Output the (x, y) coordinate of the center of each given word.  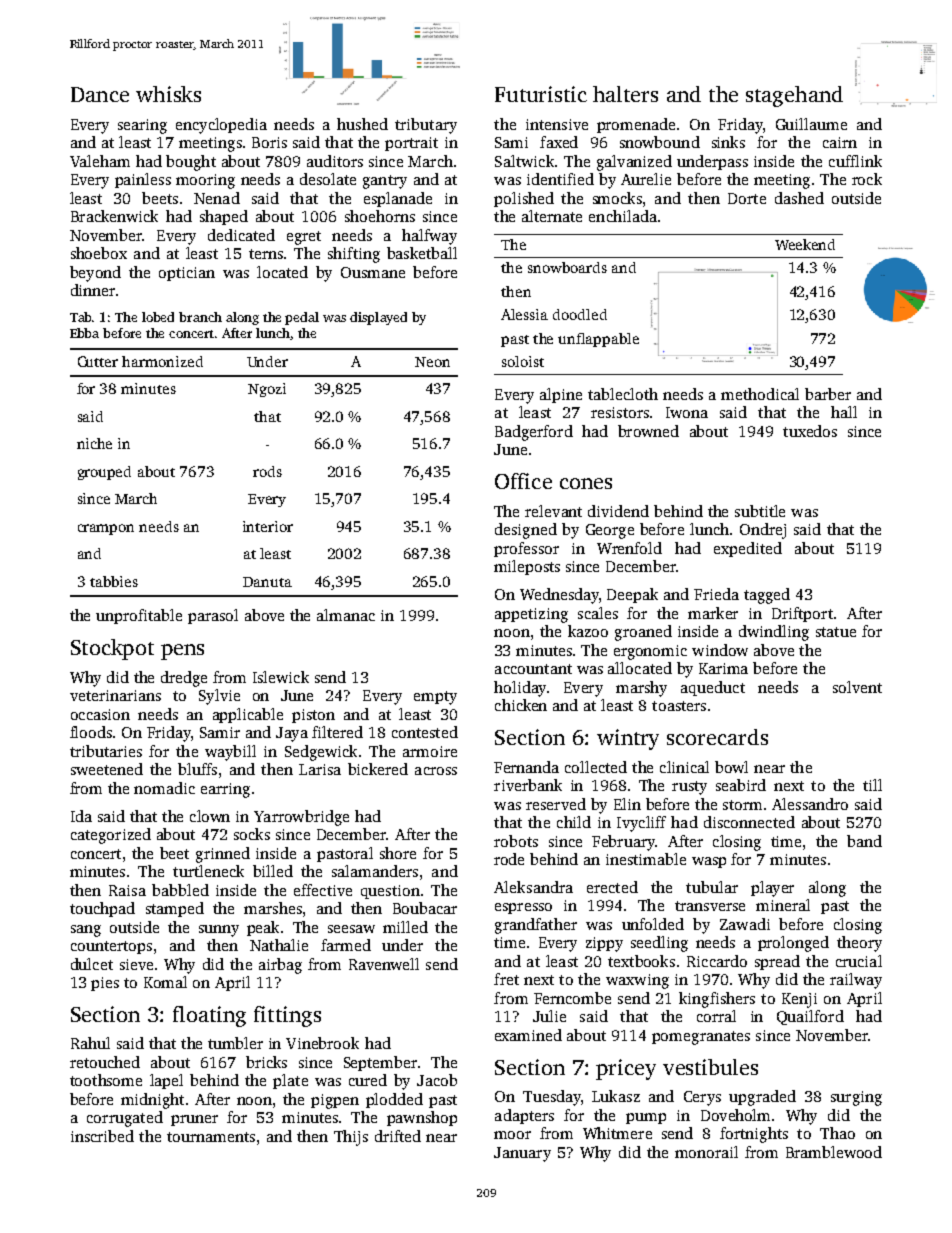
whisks (168, 94)
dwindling (774, 633)
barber (828, 394)
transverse (710, 906)
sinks (728, 142)
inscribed (102, 1136)
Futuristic (541, 94)
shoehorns (380, 216)
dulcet (92, 964)
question (390, 892)
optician (187, 274)
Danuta (267, 582)
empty (435, 698)
